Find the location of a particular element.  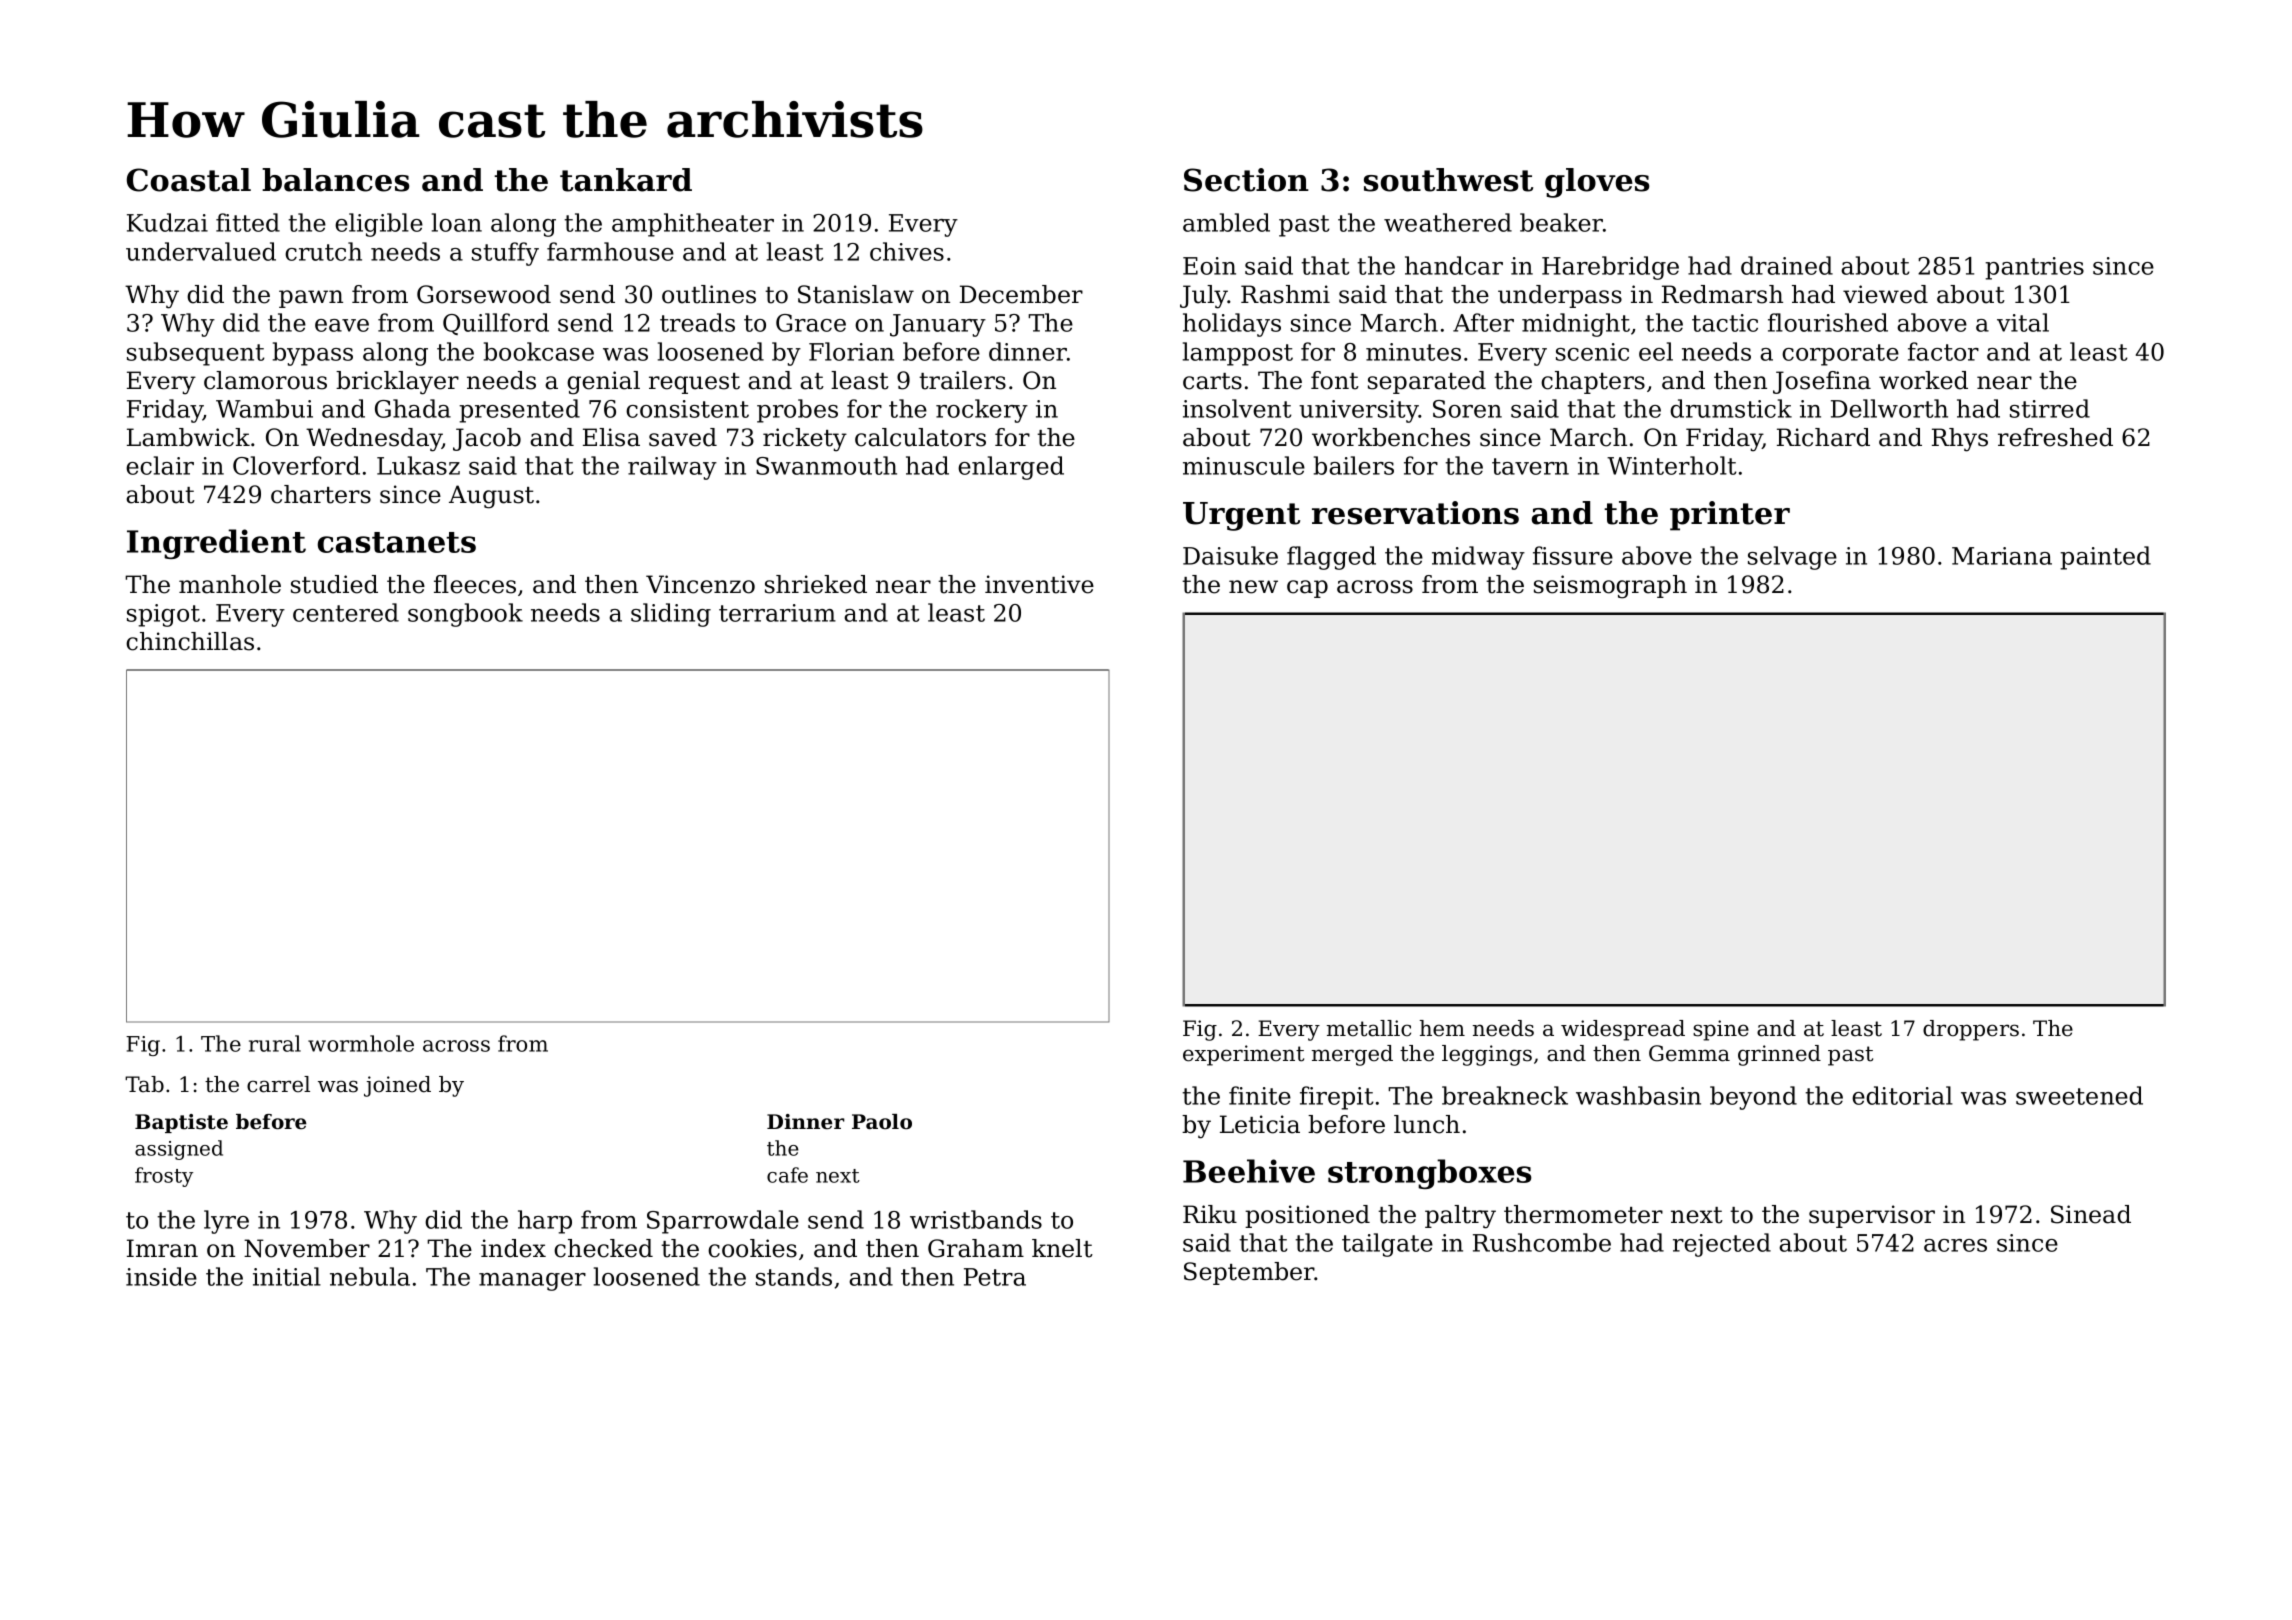

Petra is located at coordinates (995, 1277).
